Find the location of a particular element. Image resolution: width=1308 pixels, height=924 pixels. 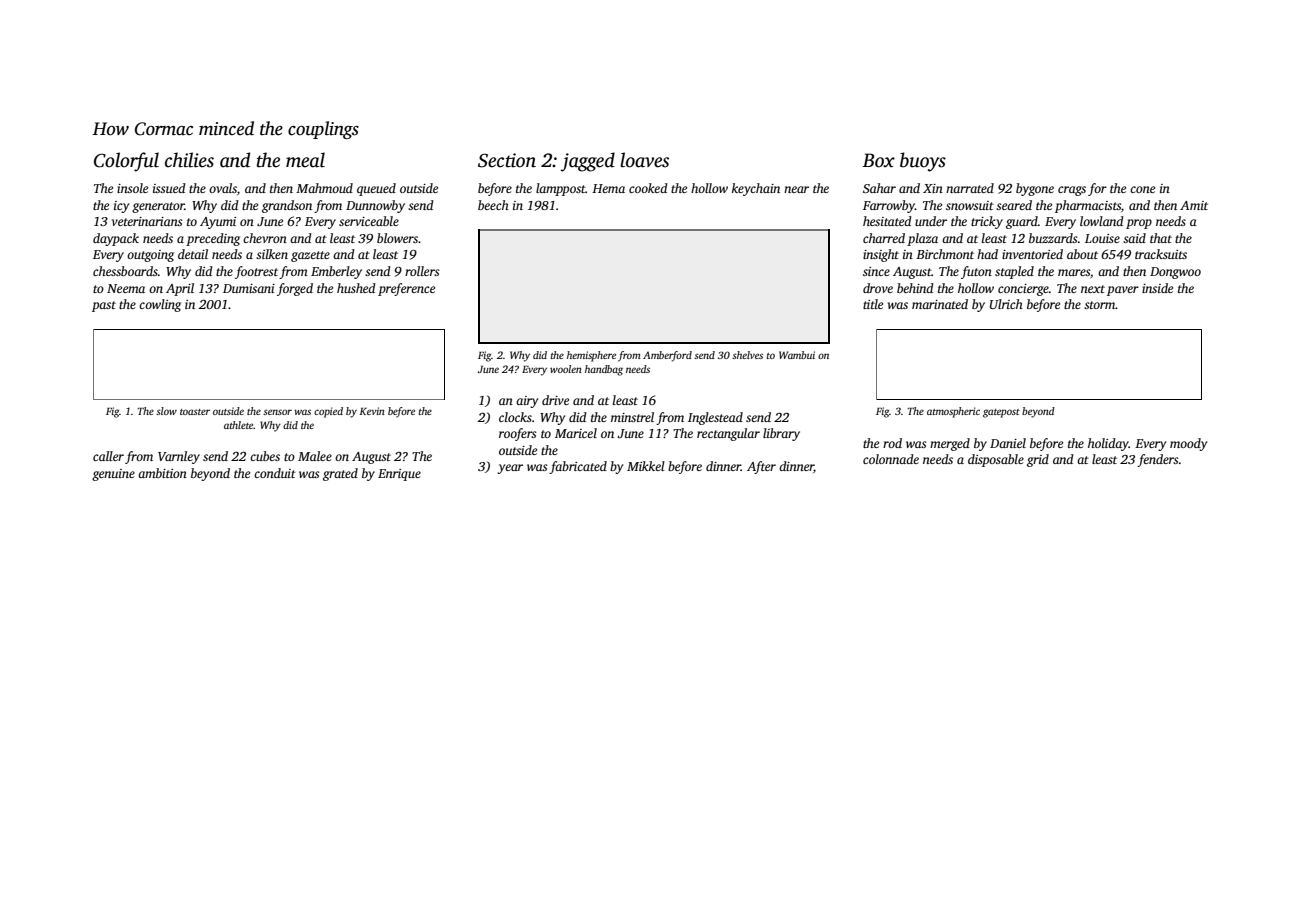

toaster is located at coordinates (195, 412).
